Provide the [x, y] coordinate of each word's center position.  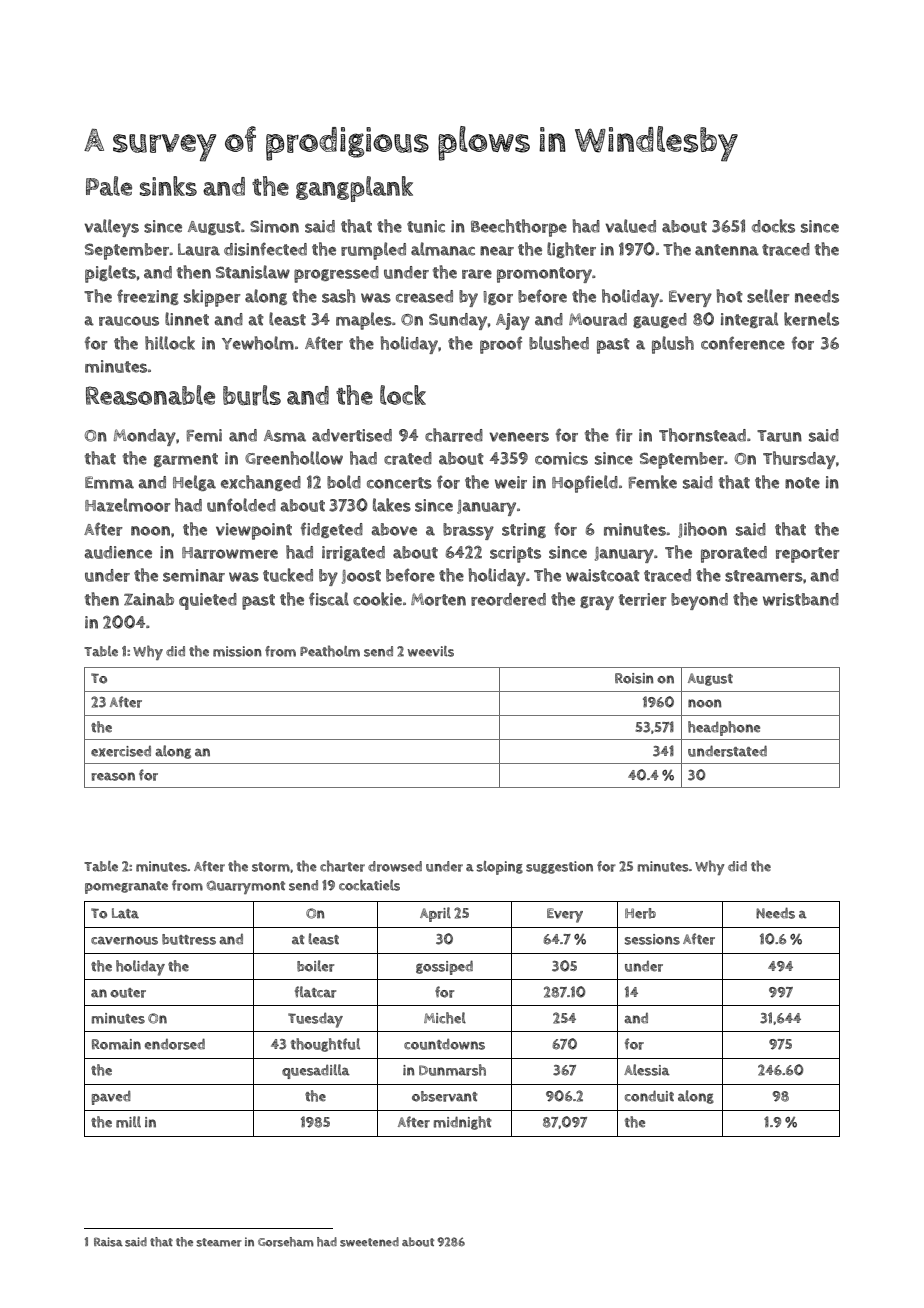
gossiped [444, 967]
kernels [811, 319]
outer [128, 993]
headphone [724, 728]
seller [768, 296]
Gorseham [286, 1242]
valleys [111, 228]
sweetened [369, 1242]
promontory [544, 275]
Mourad [598, 319]
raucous [129, 321]
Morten [438, 599]
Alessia [647, 1070]
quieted [208, 601]
